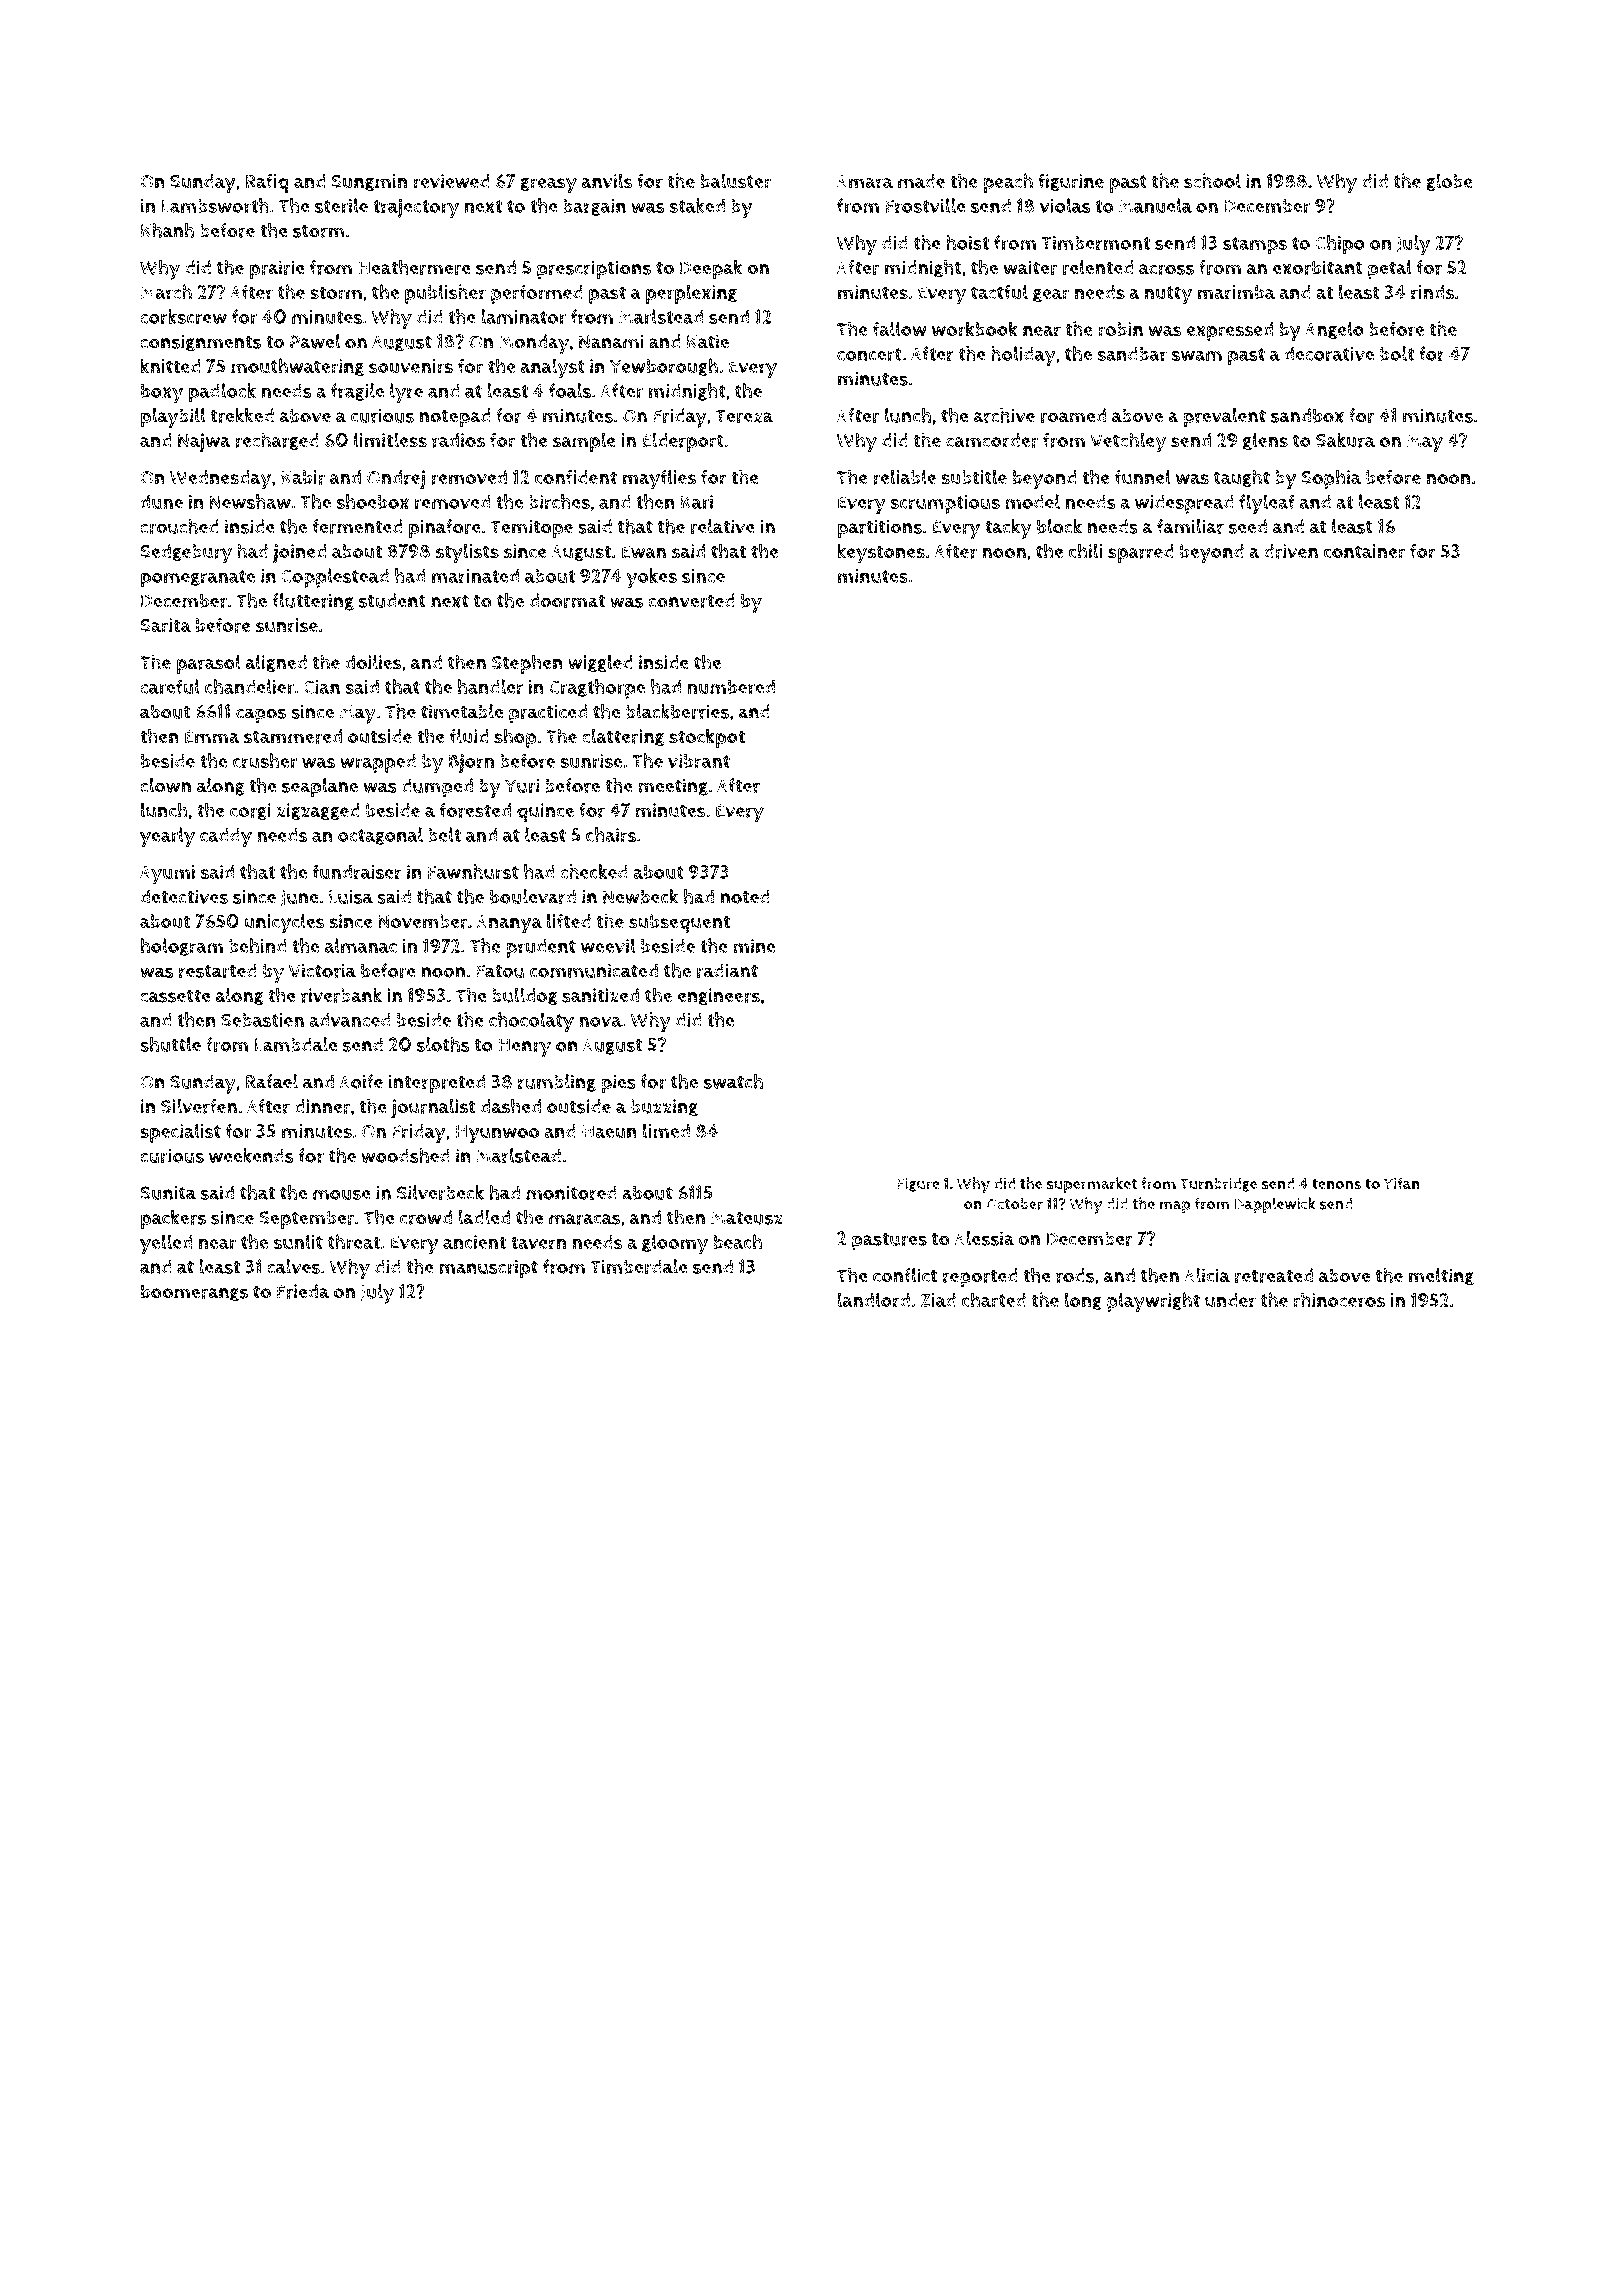 Image resolution: width=1620 pixels, height=2292 pixels. Describe the element at coordinates (1212, 181) in the image. I see `school` at that location.
